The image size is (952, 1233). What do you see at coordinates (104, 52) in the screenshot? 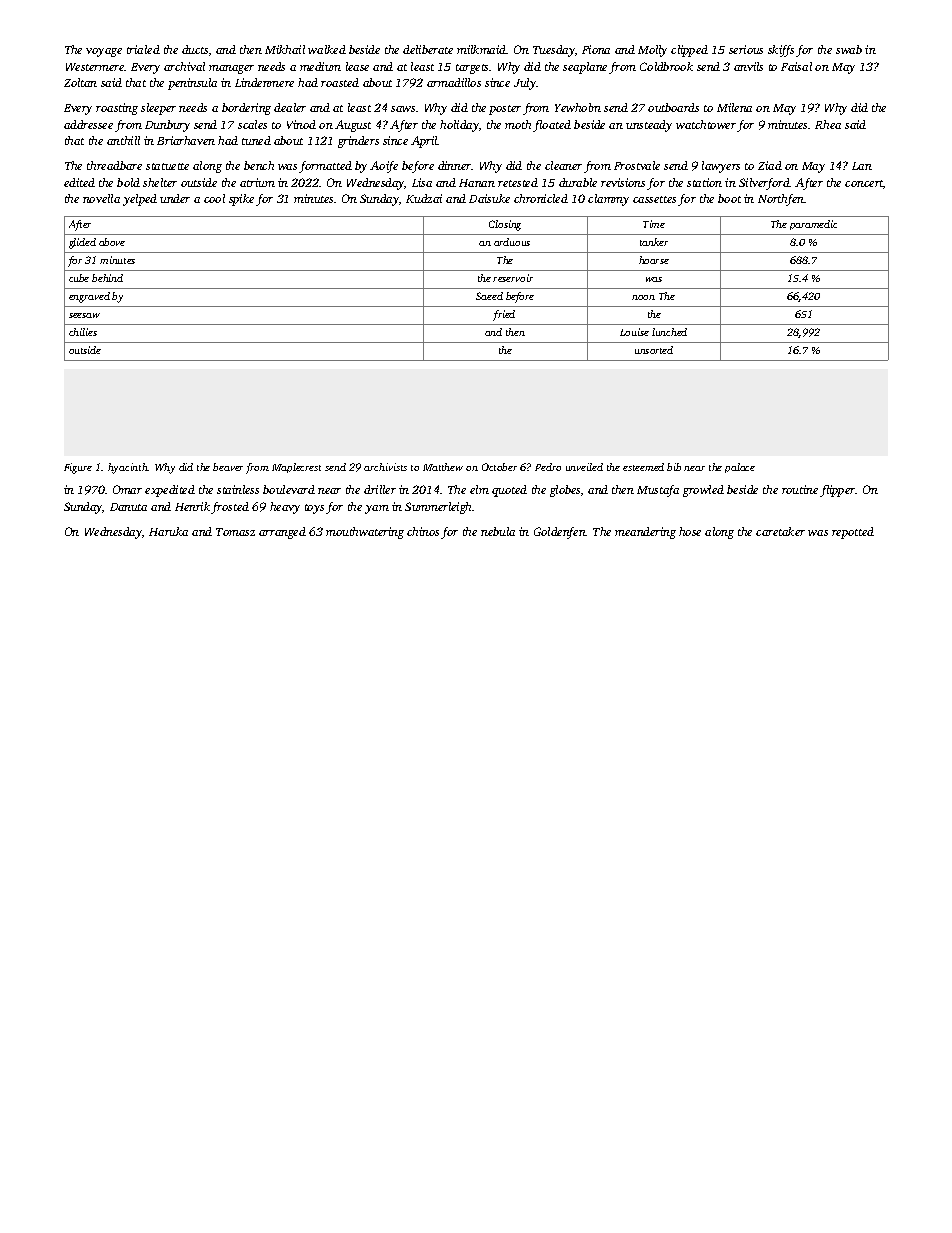
I see `voyage` at bounding box center [104, 52].
